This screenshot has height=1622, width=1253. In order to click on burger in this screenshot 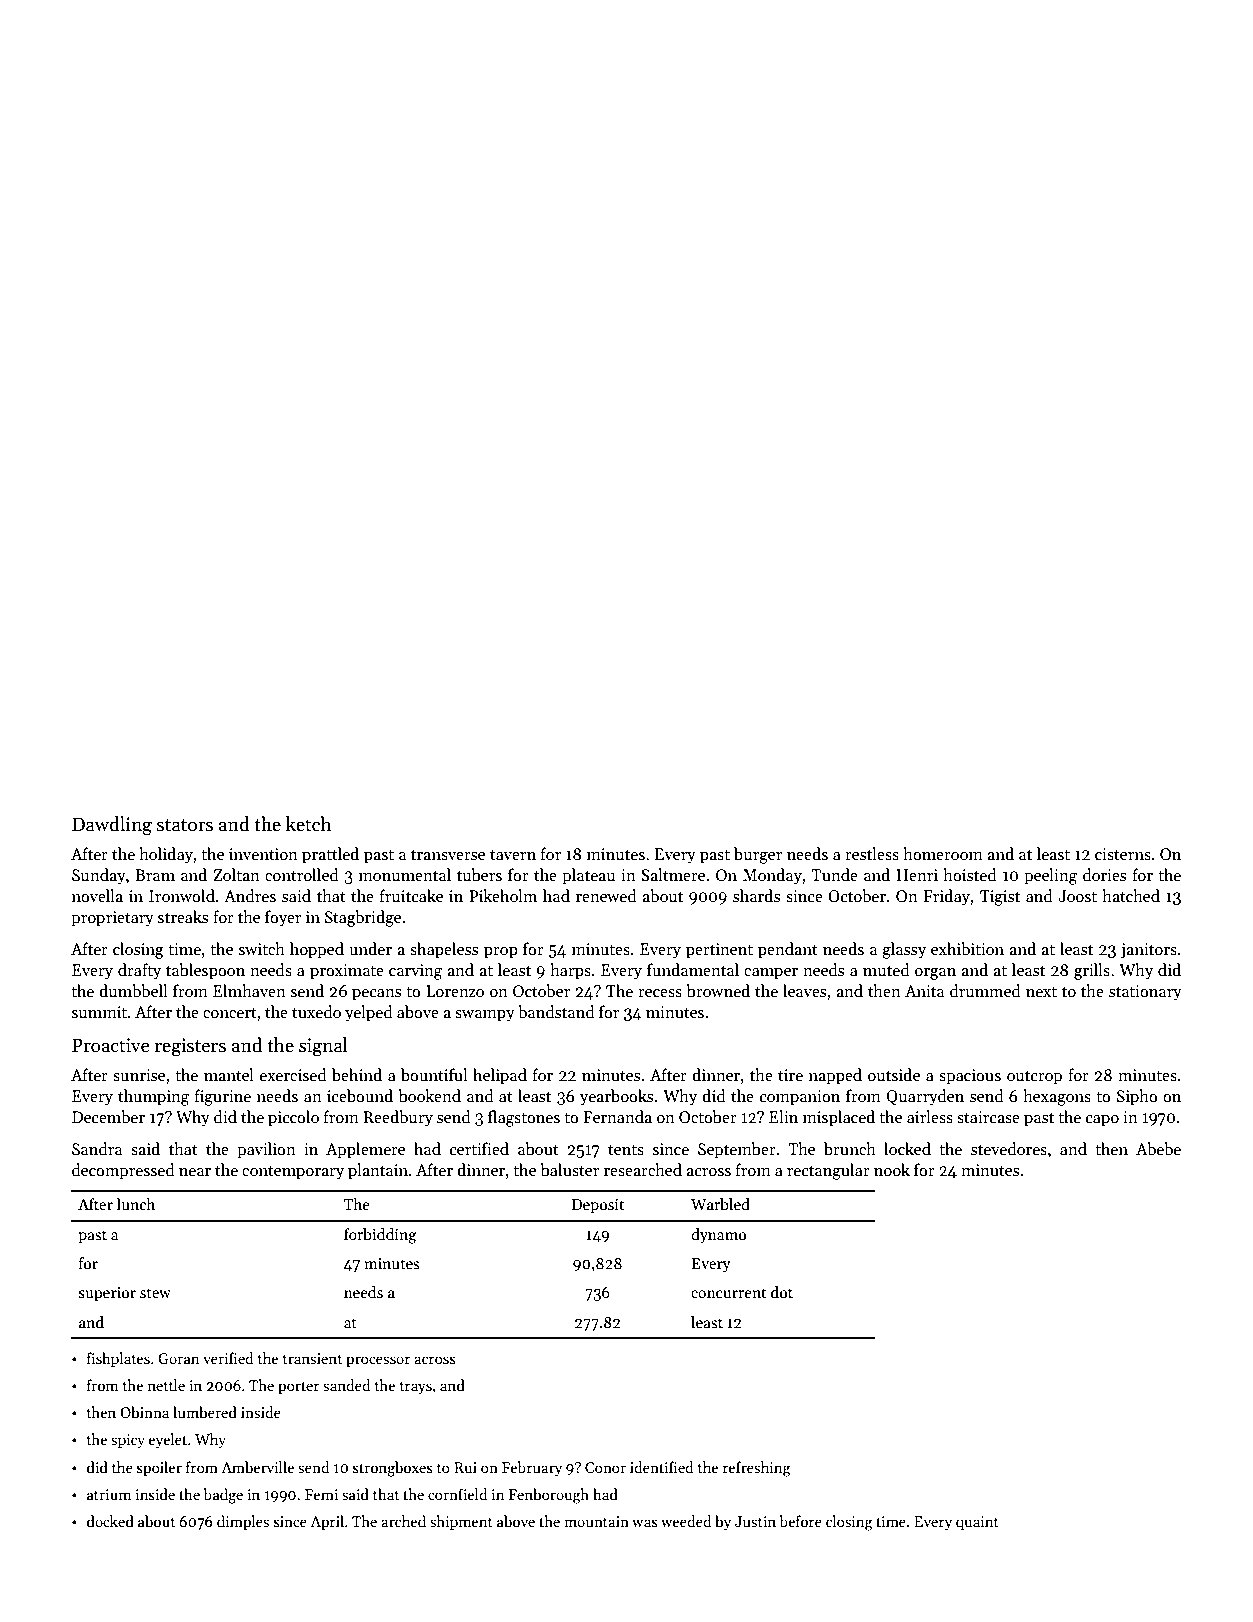, I will do `click(758, 855)`.
